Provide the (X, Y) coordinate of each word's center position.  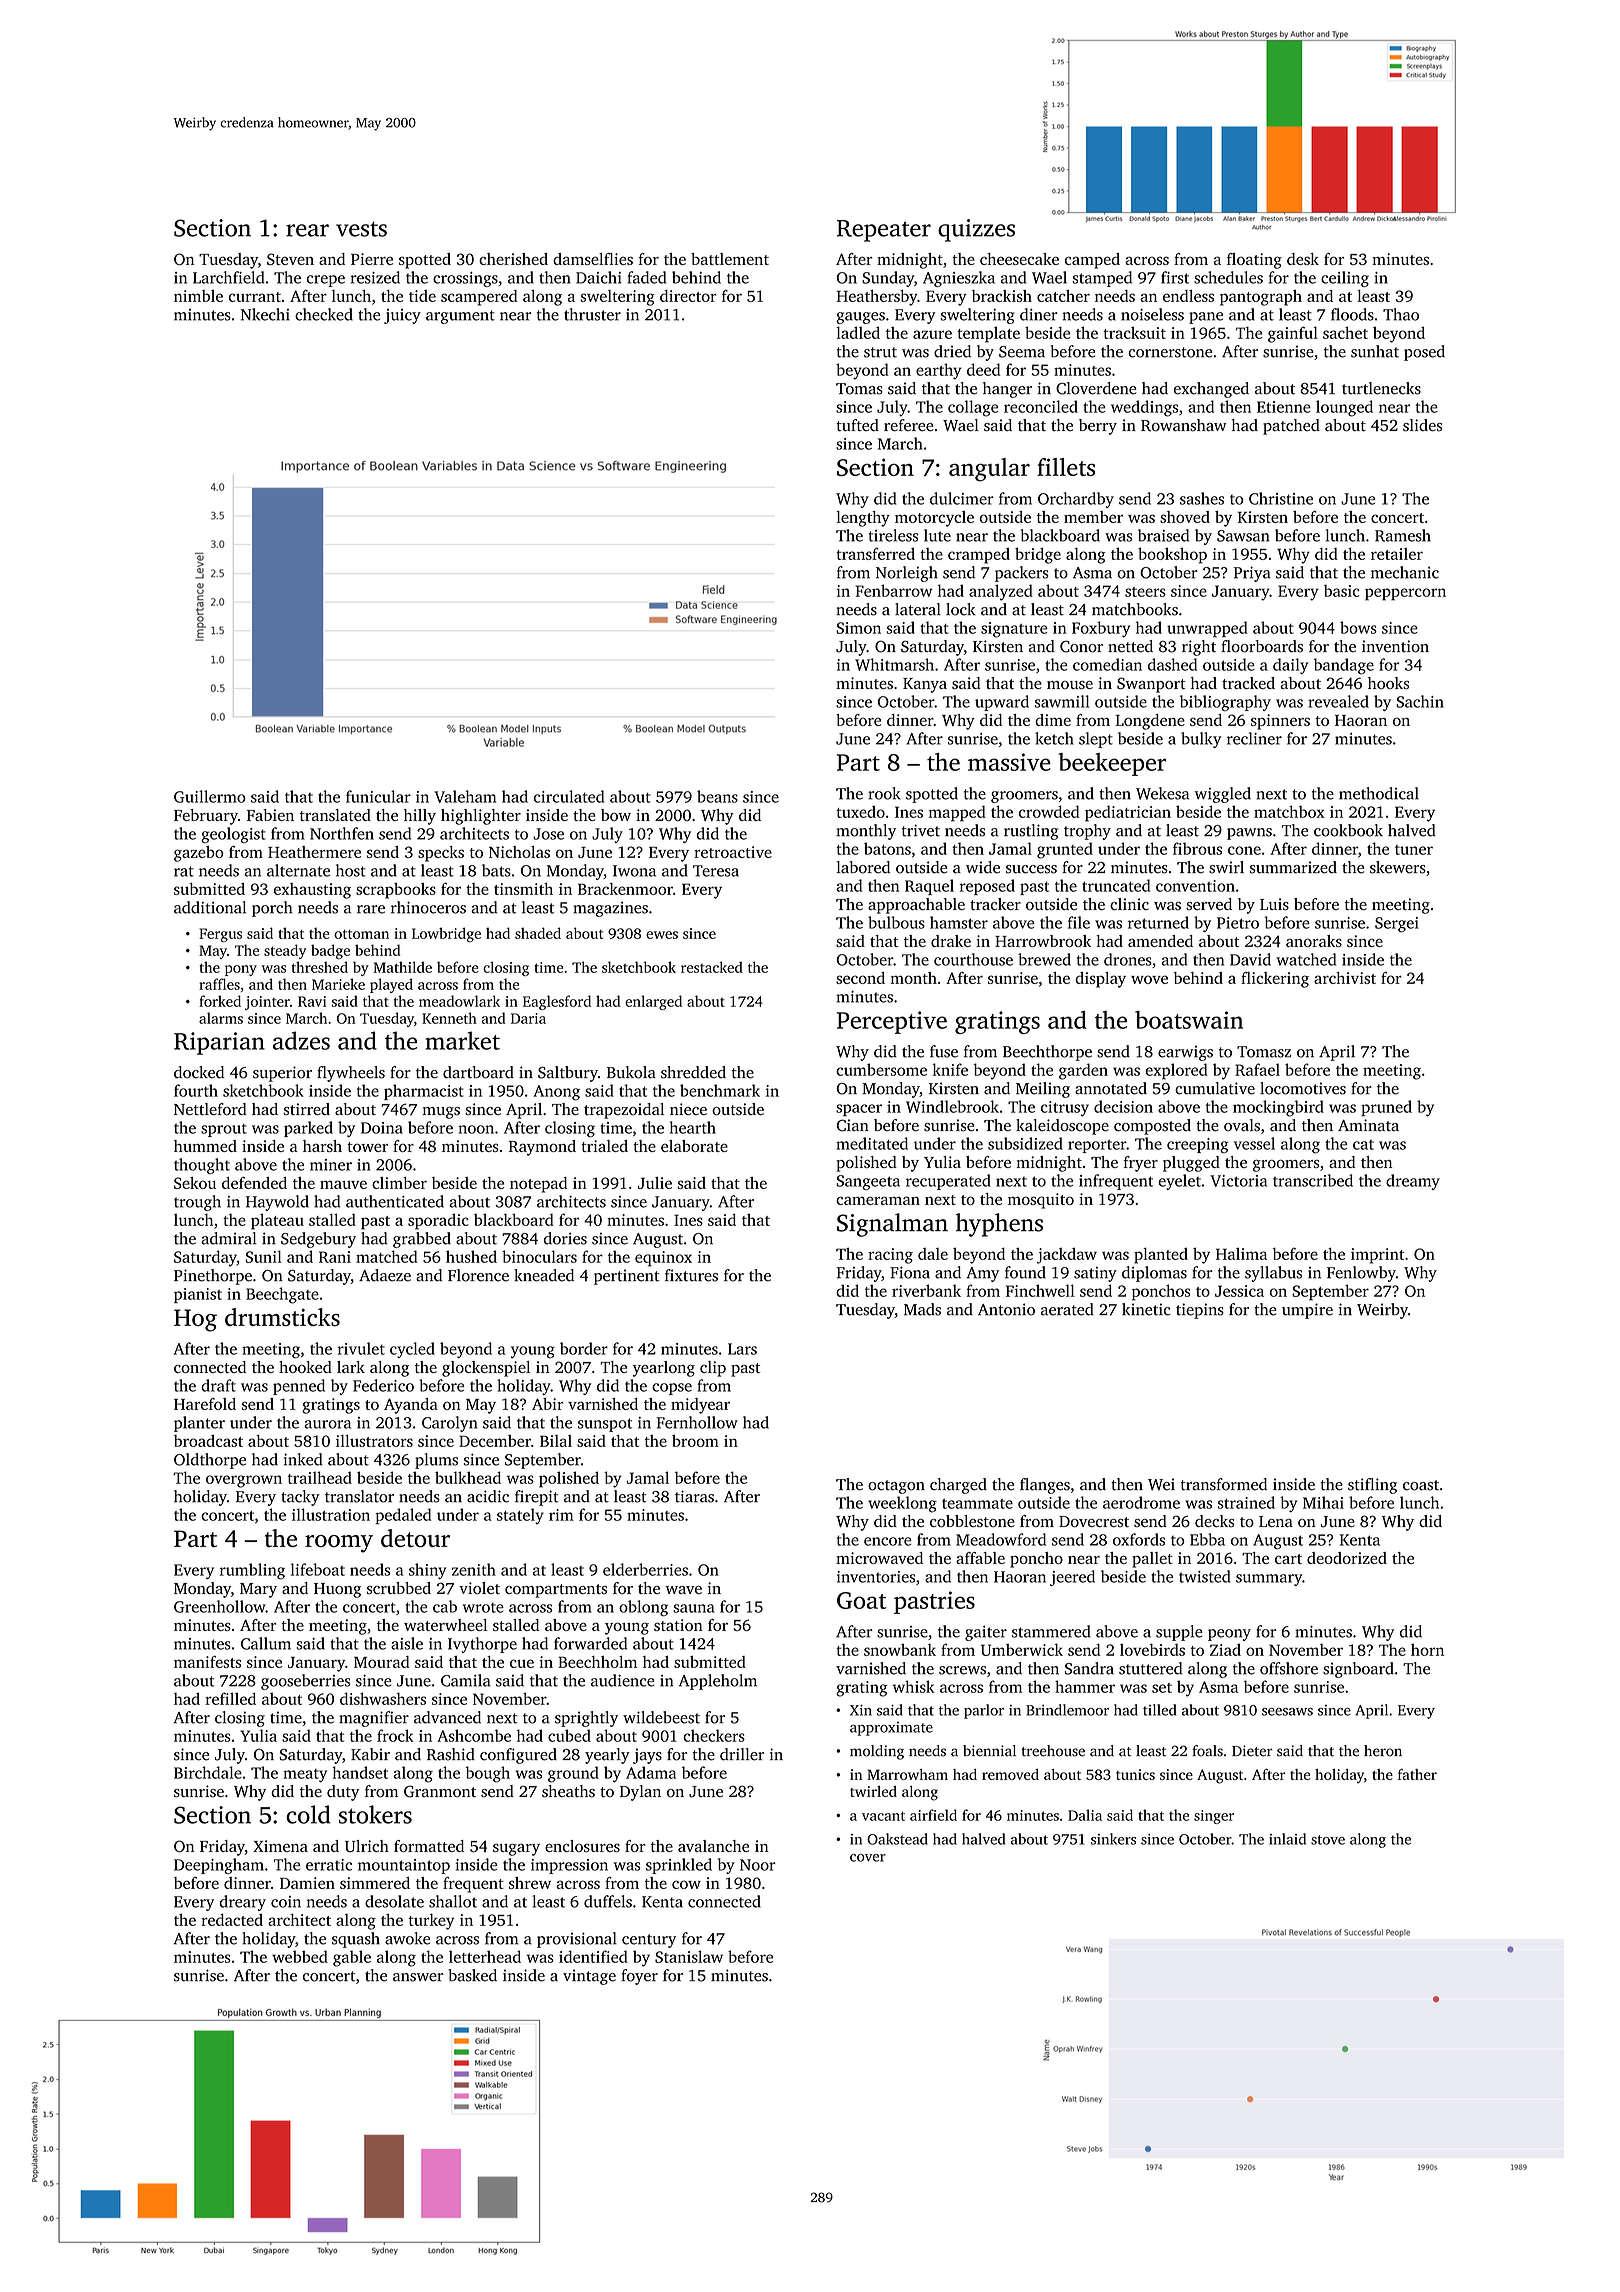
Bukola (631, 1072)
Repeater (884, 231)
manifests (207, 1661)
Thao (1401, 314)
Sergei (1397, 925)
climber (399, 1183)
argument (460, 317)
